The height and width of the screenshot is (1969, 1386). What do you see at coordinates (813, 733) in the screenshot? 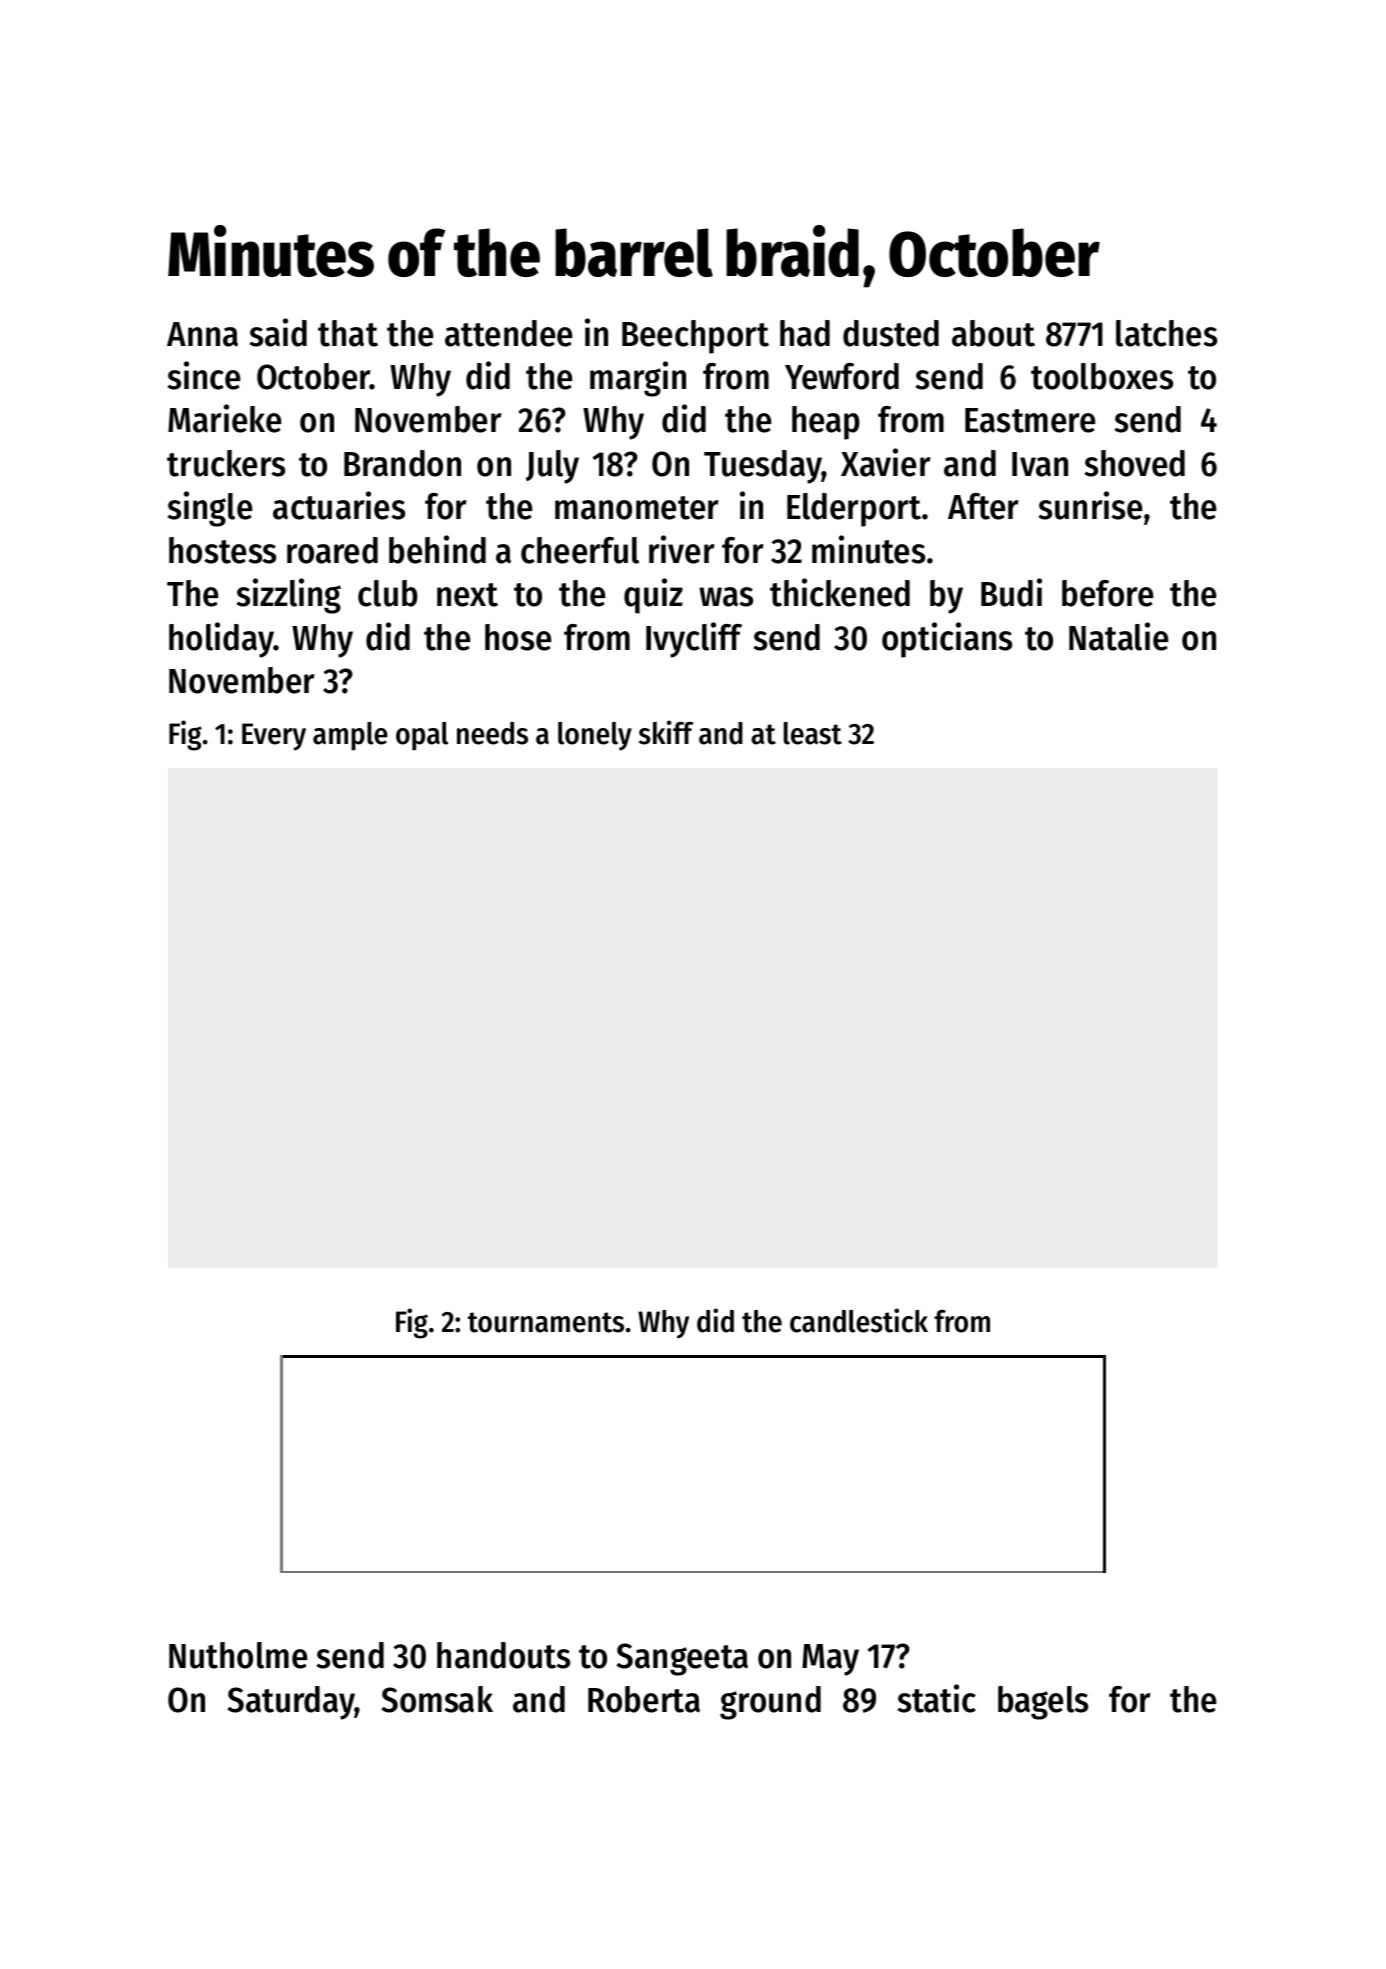
I see `least` at bounding box center [813, 733].
